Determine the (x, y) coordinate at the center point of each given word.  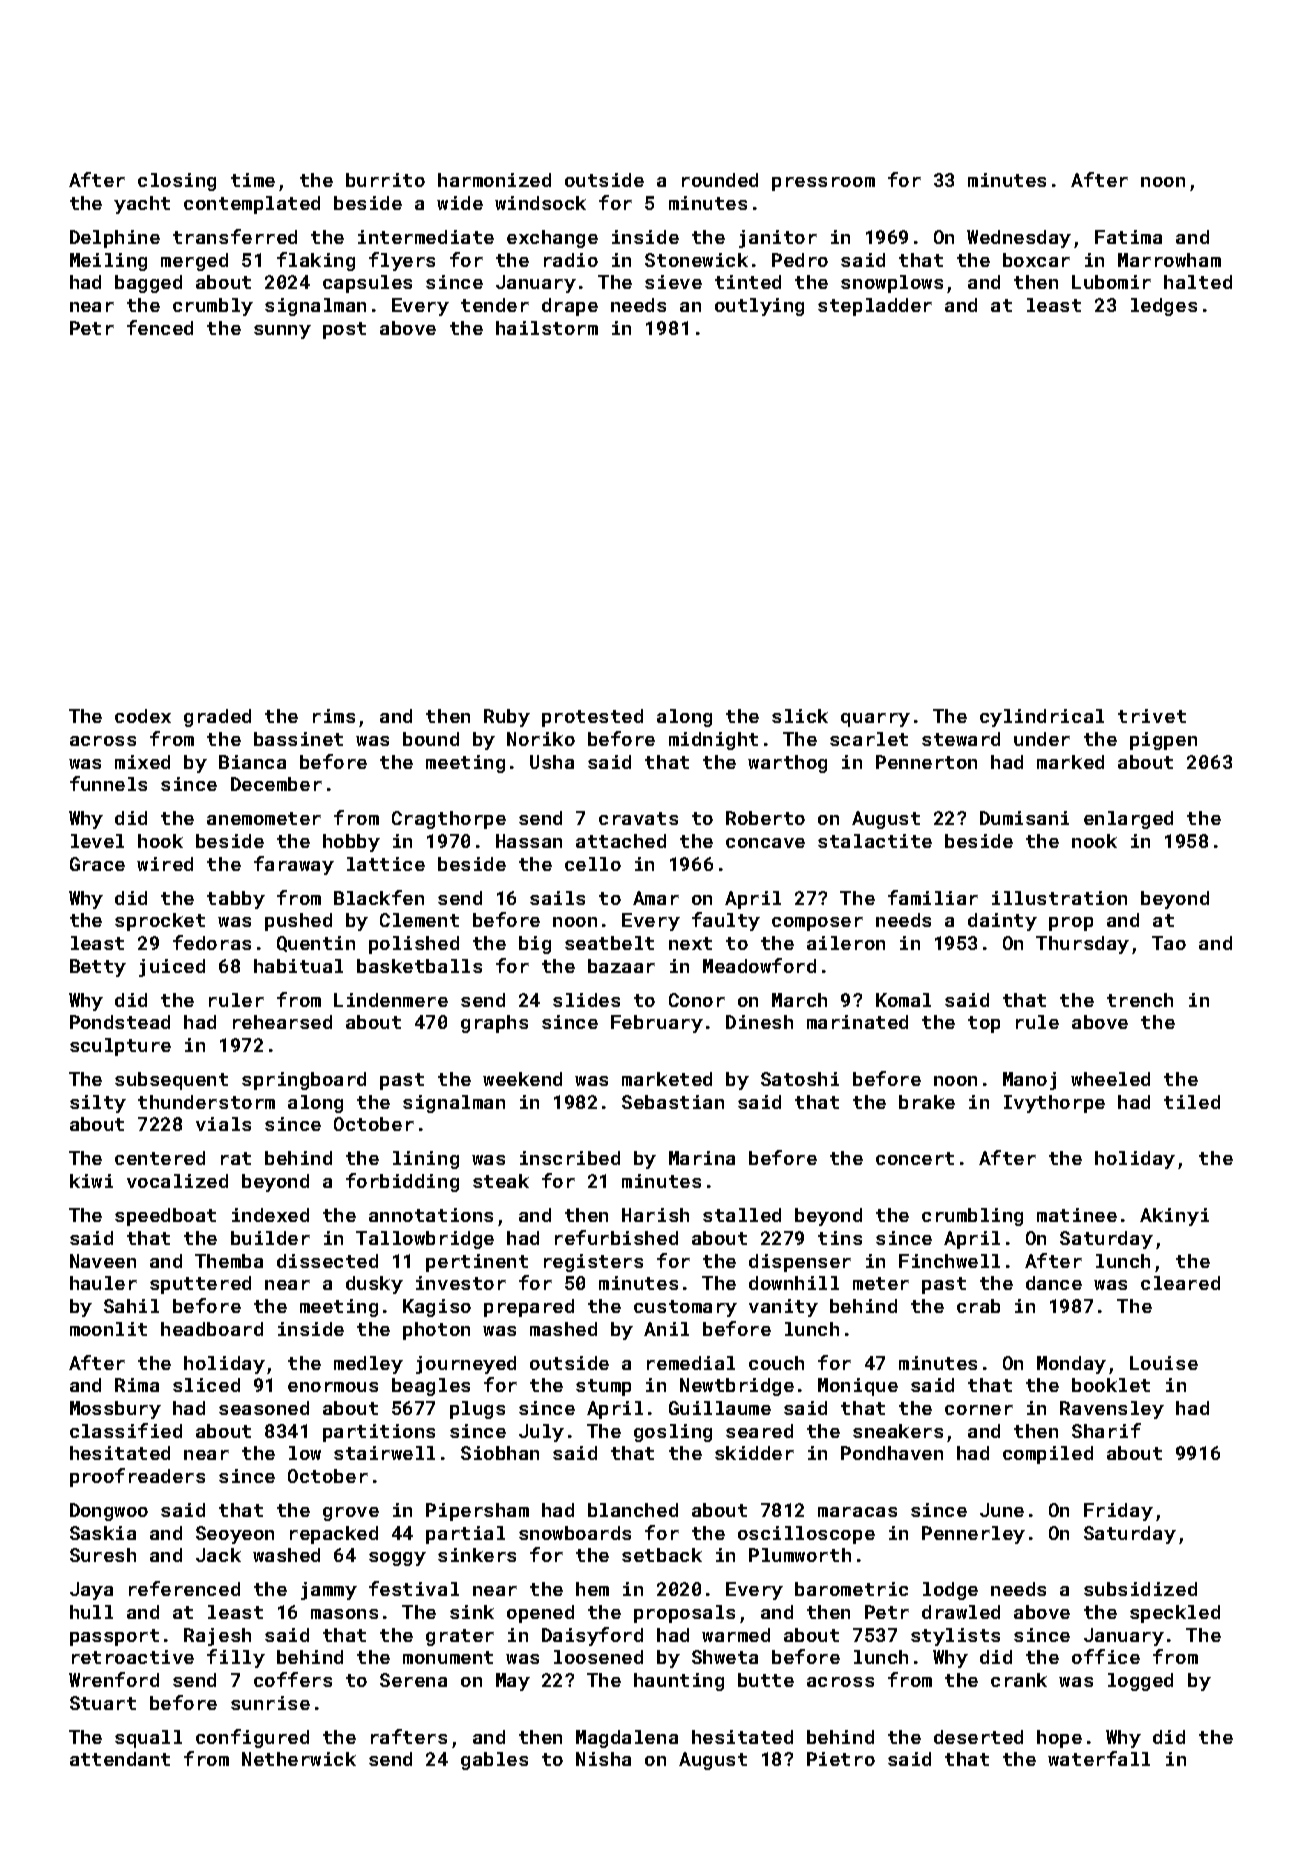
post (344, 330)
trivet (1152, 716)
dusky (374, 1285)
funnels (108, 783)
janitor (778, 239)
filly (236, 1658)
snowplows (892, 284)
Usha (552, 762)
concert (915, 1158)
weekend (522, 1079)
